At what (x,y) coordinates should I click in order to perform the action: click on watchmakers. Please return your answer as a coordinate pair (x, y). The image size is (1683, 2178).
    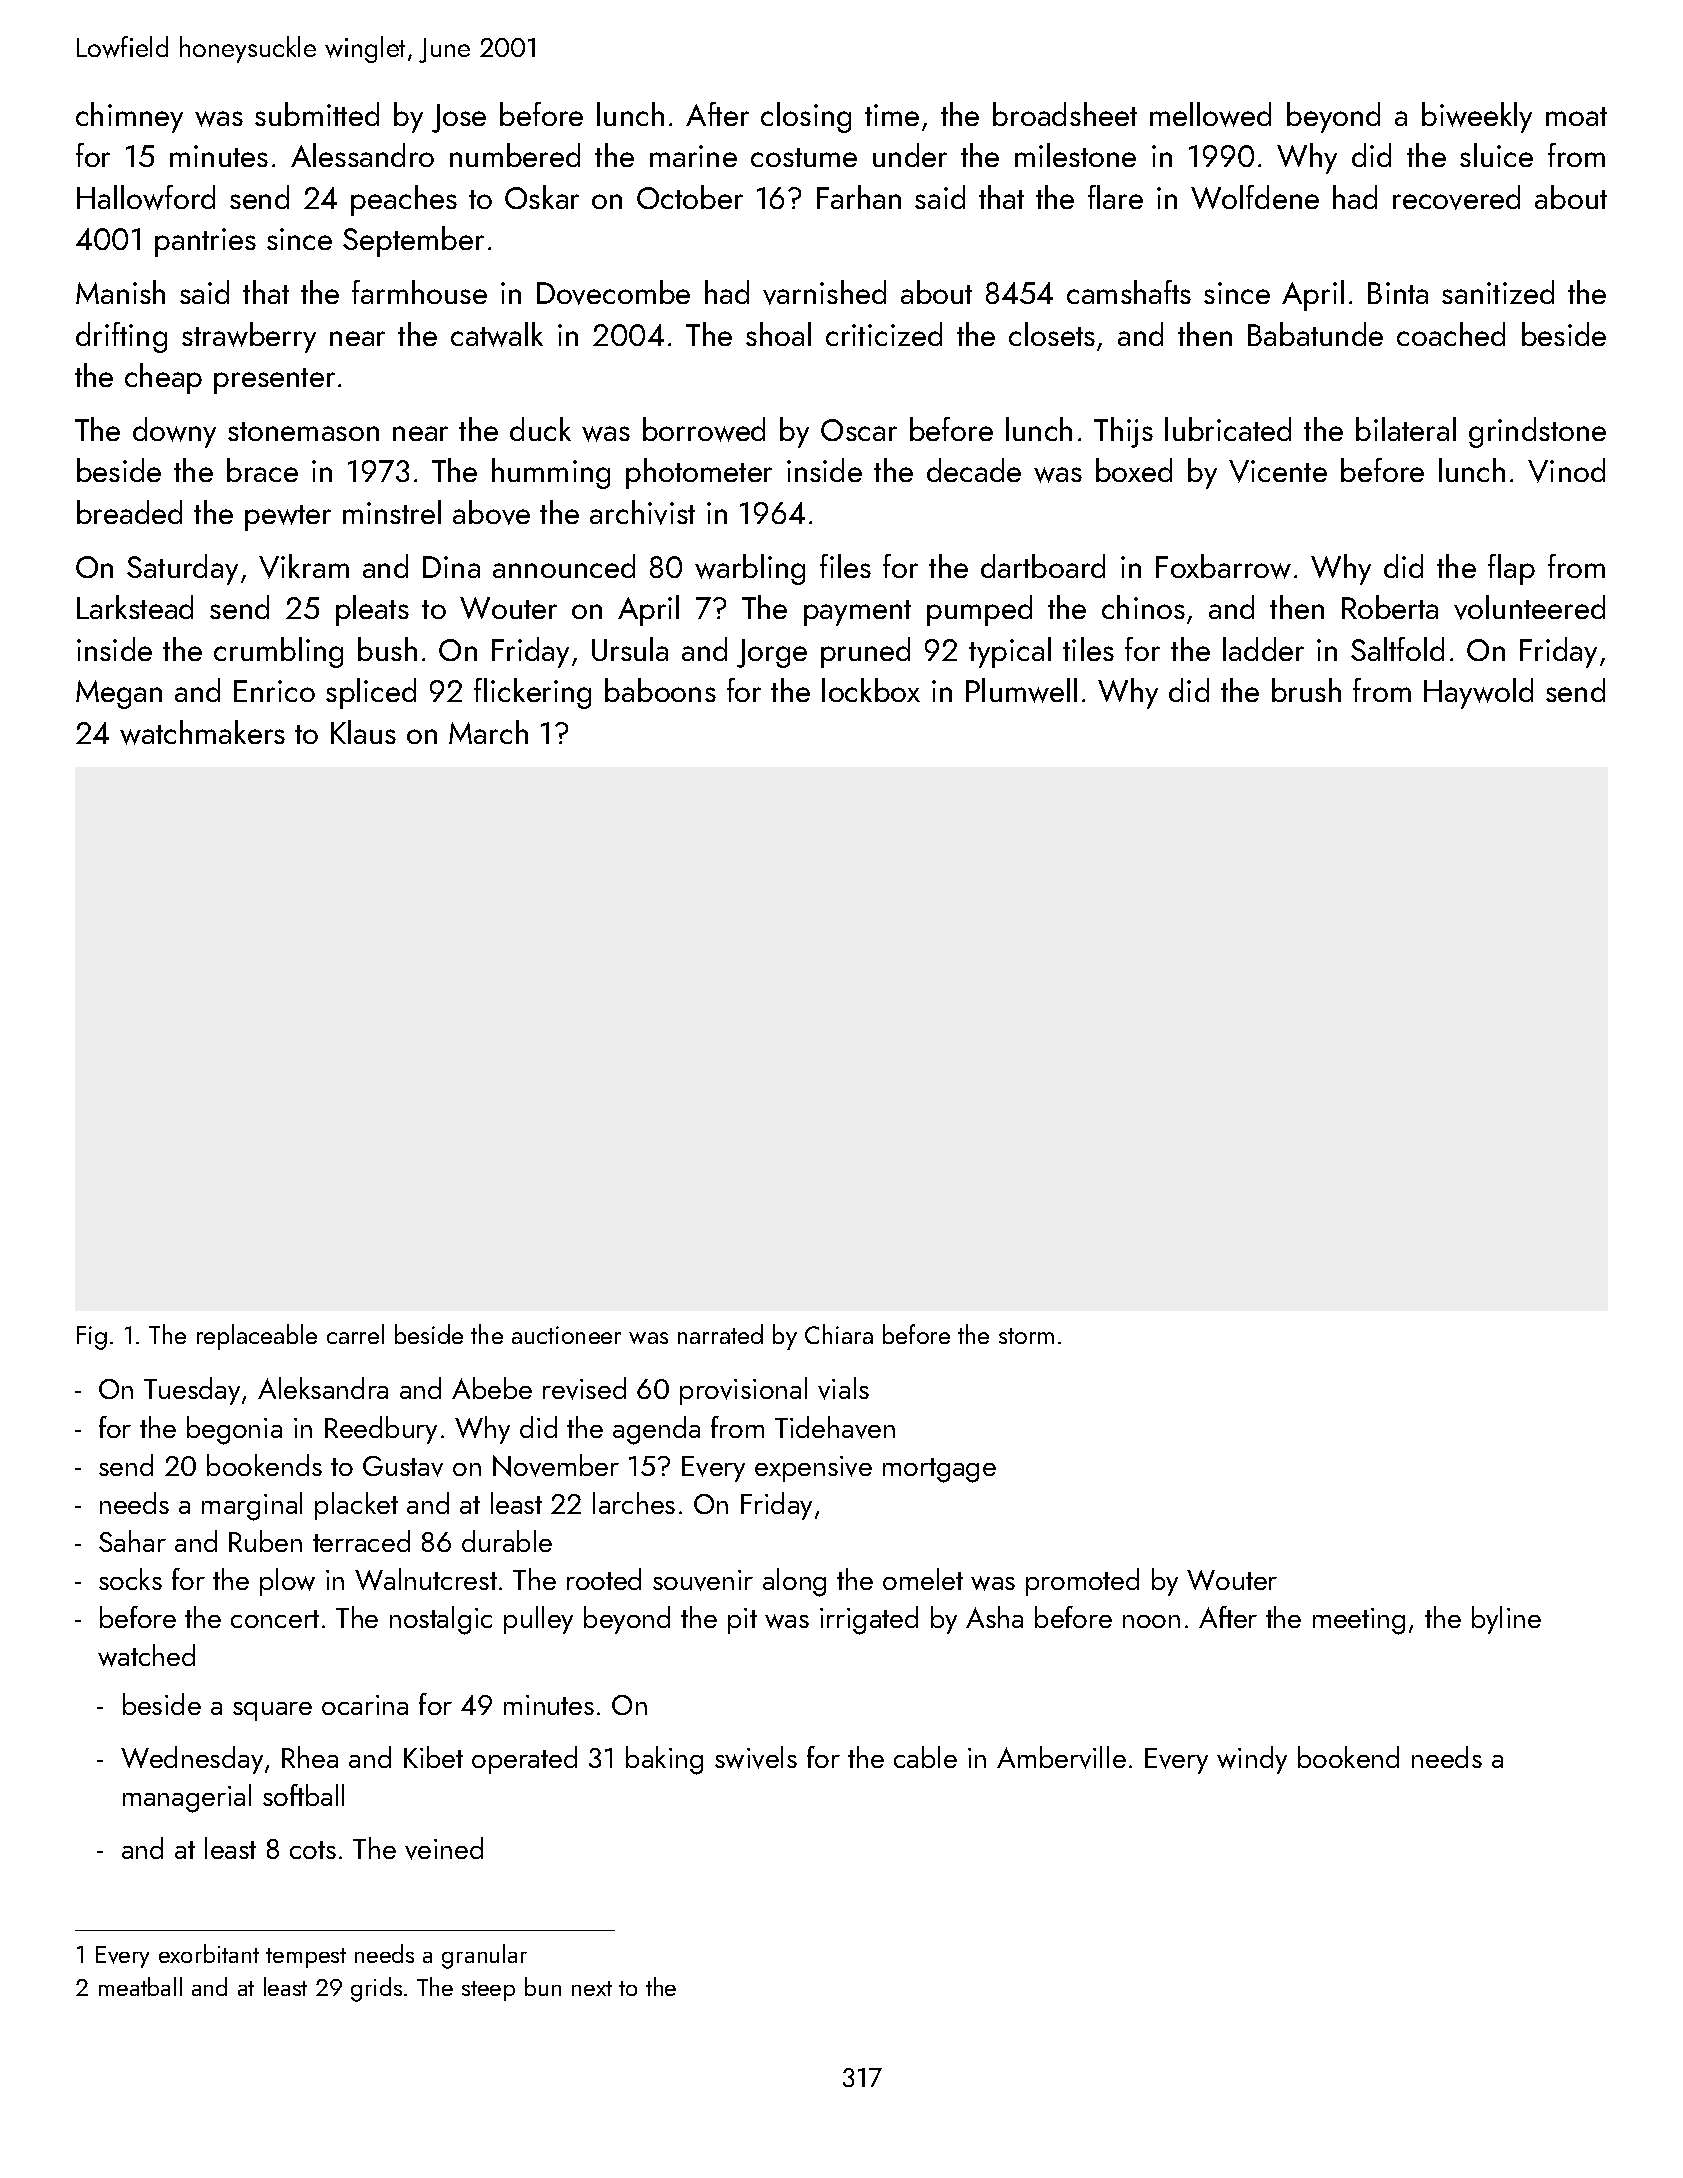
    Looking at the image, I should click on (202, 732).
